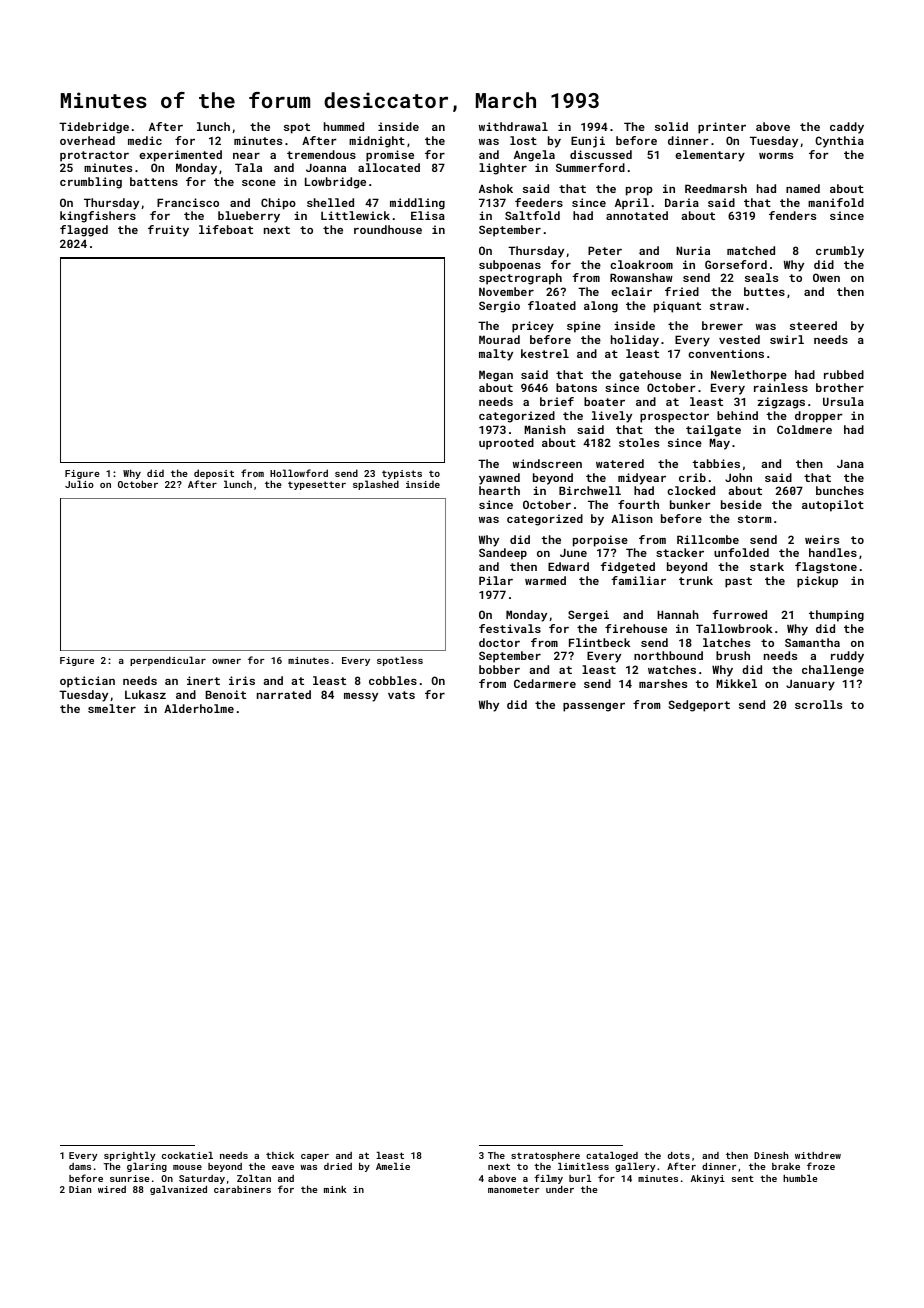 The image size is (924, 1308). What do you see at coordinates (335, 183) in the screenshot?
I see `Lowbridge` at bounding box center [335, 183].
